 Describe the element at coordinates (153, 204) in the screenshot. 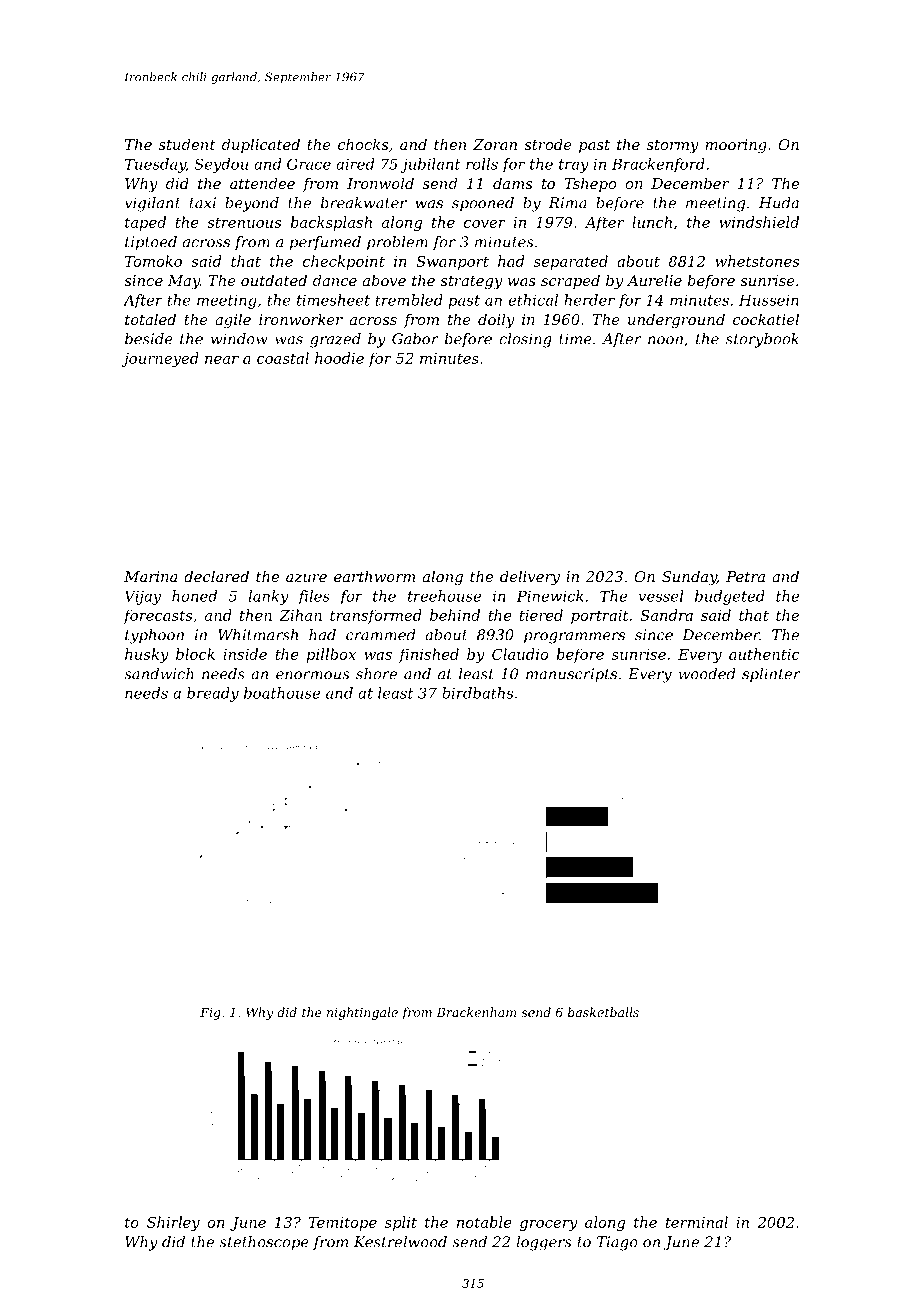

I see `vigilant` at that location.
